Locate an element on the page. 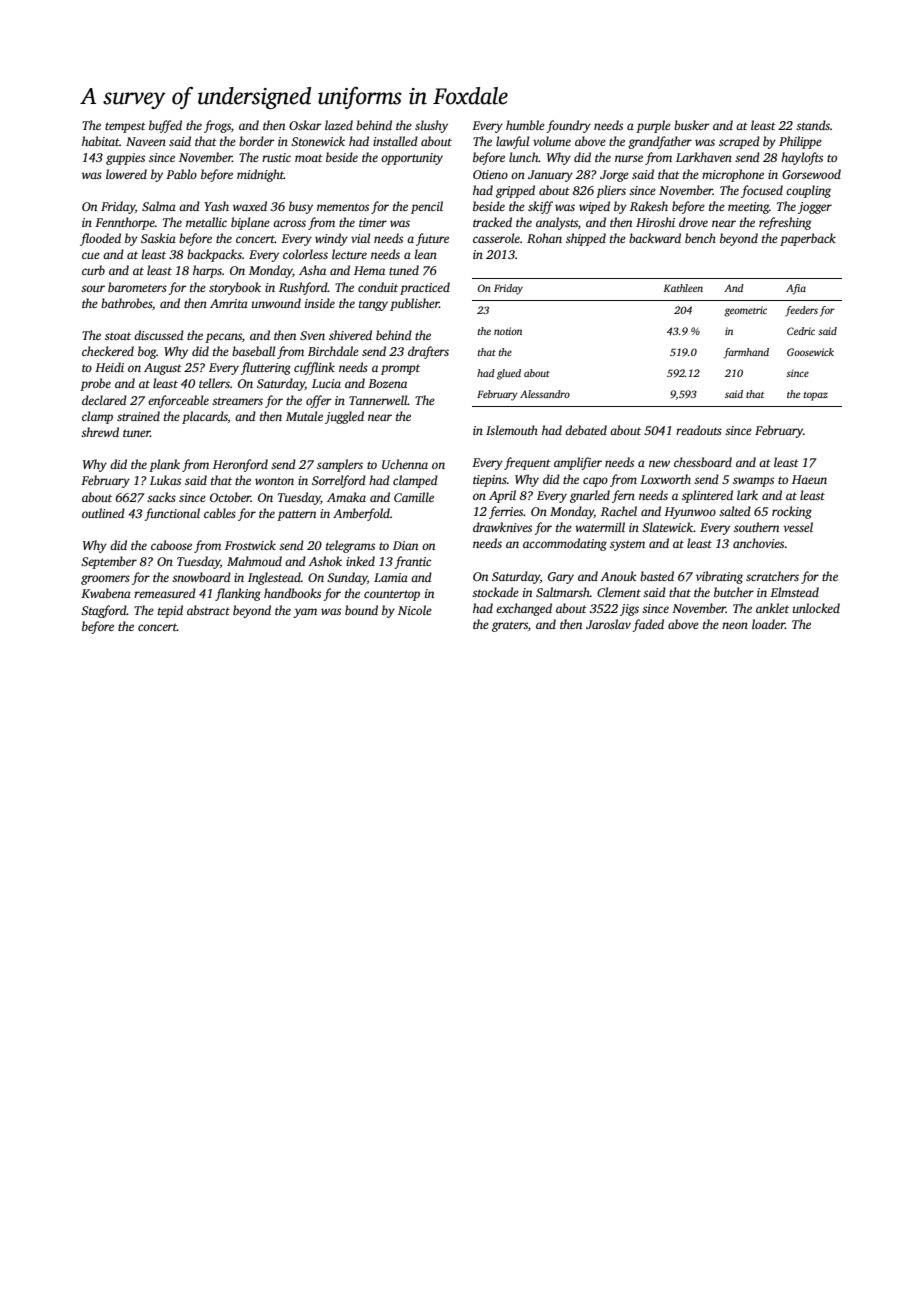  tepid is located at coordinates (170, 611).
